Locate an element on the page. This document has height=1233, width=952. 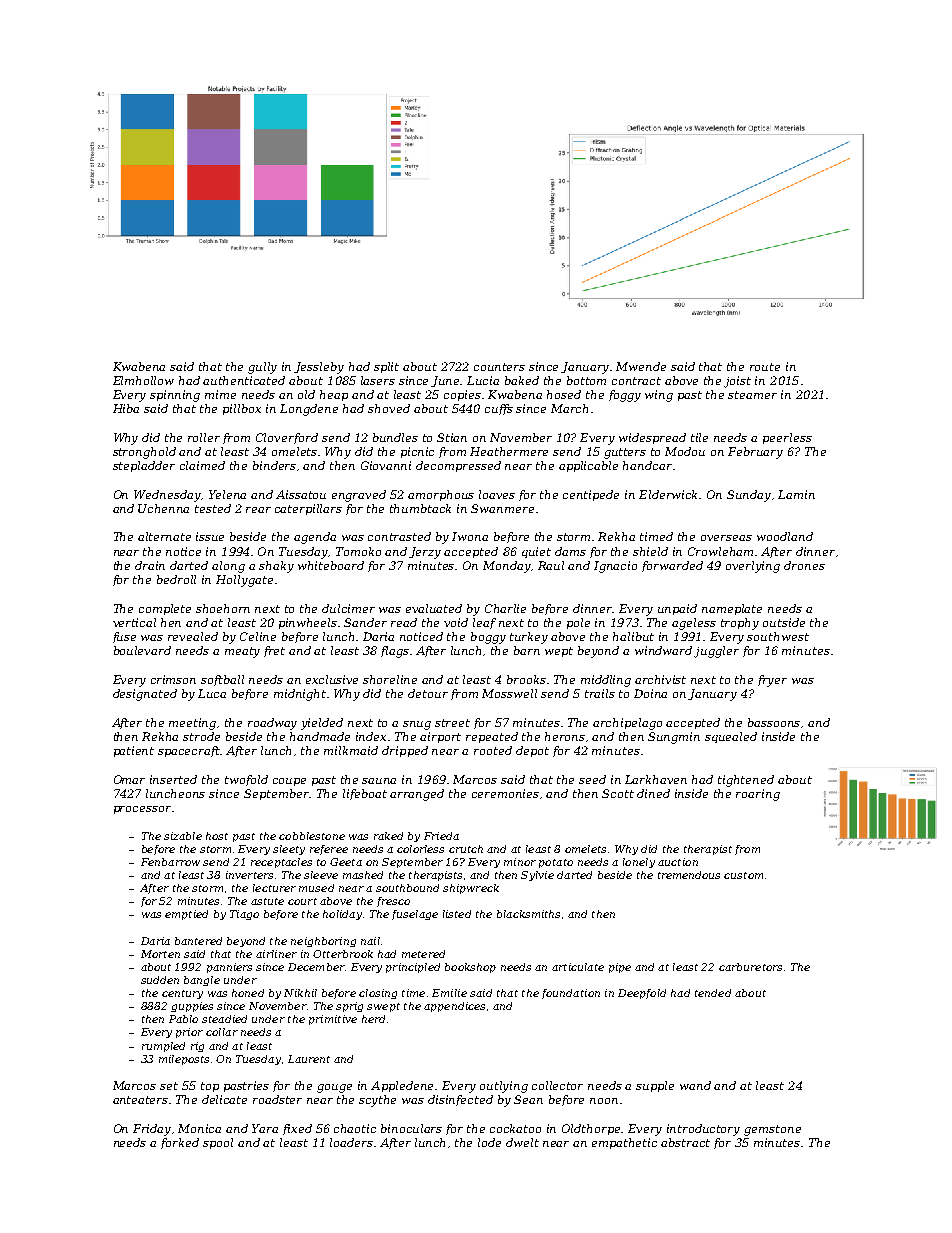
pillbox is located at coordinates (242, 409).
